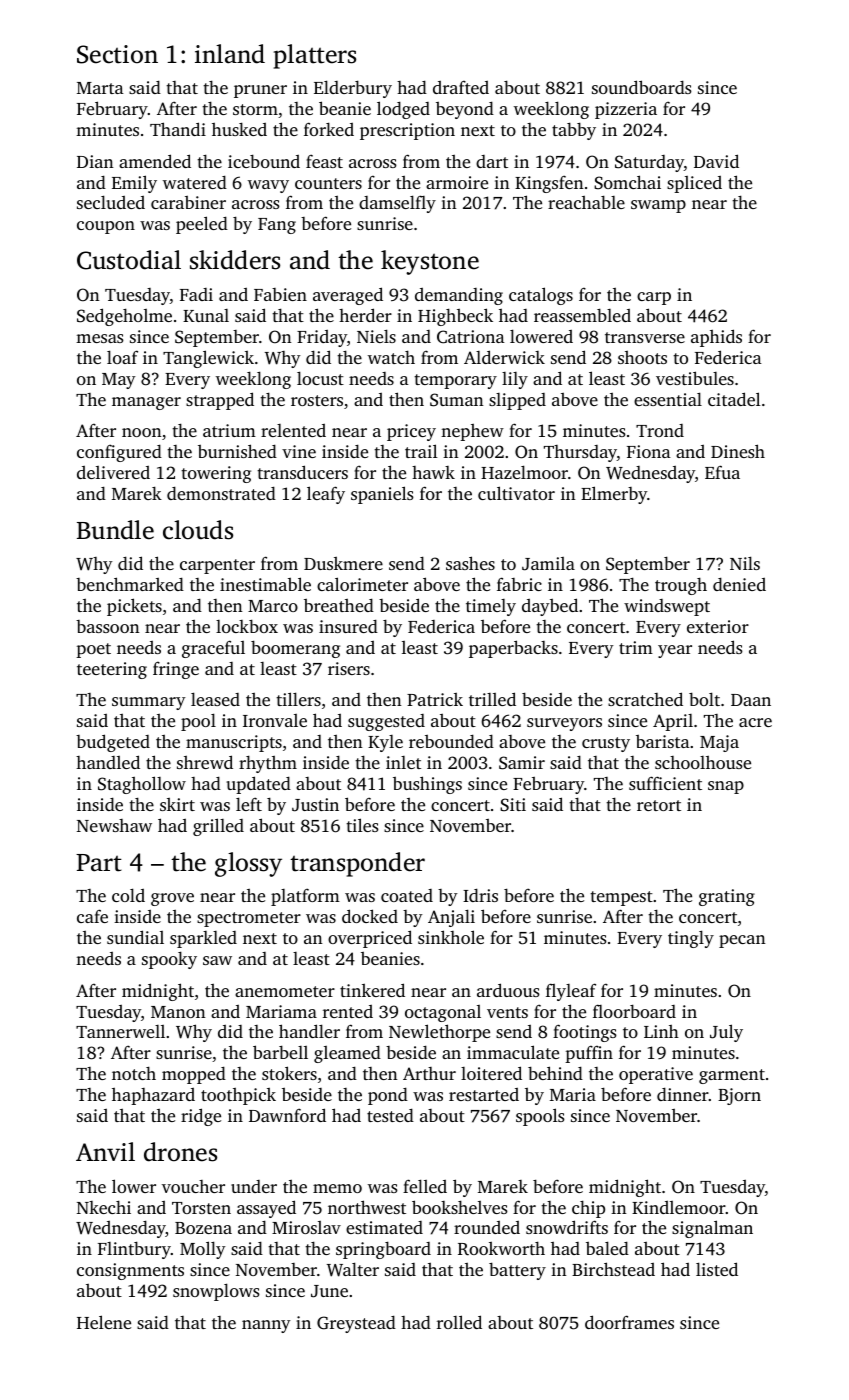 The height and width of the screenshot is (1400, 849). Describe the element at coordinates (195, 182) in the screenshot. I see `watered` at that location.
